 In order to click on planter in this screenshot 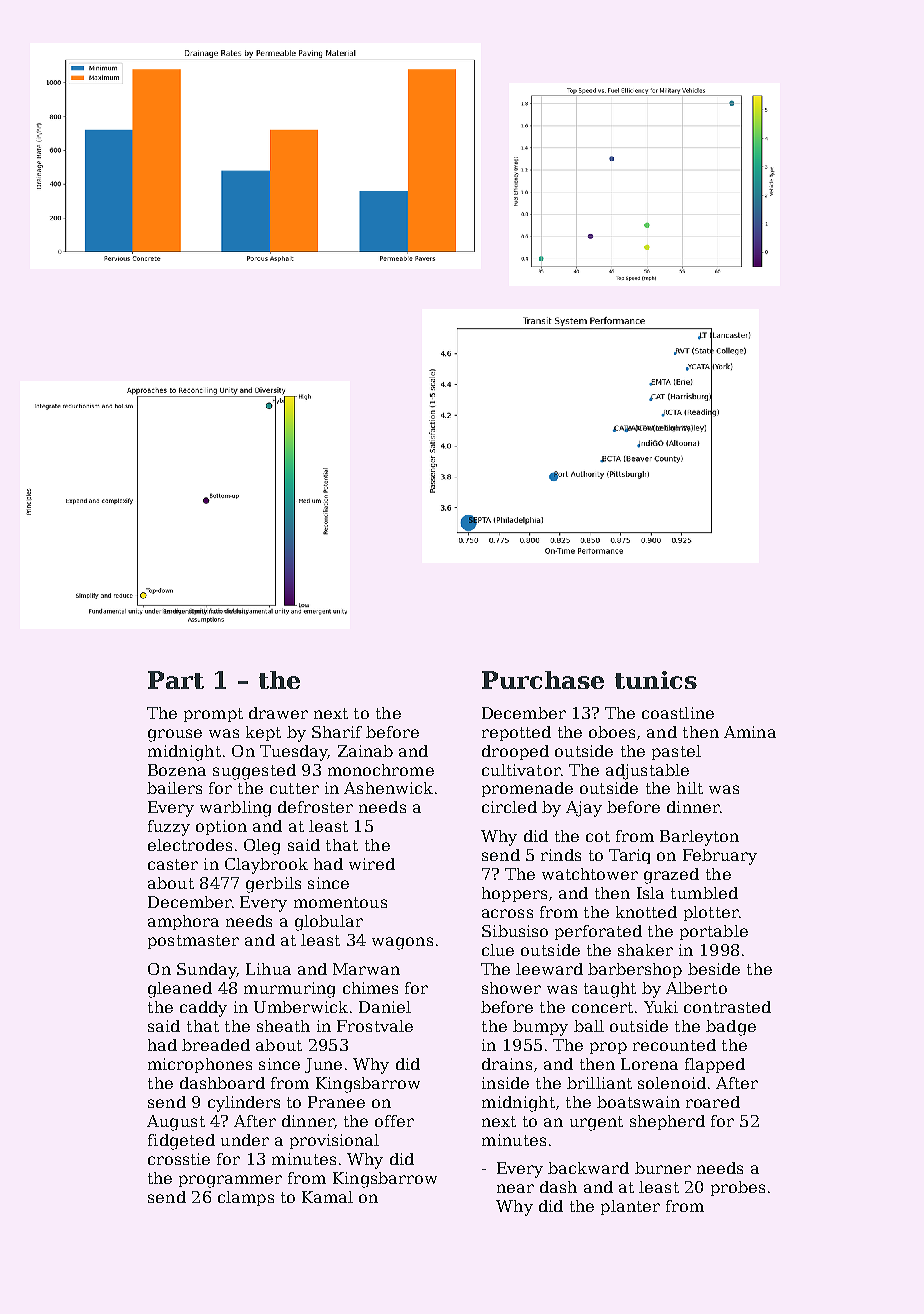, I will do `click(630, 1207)`.
